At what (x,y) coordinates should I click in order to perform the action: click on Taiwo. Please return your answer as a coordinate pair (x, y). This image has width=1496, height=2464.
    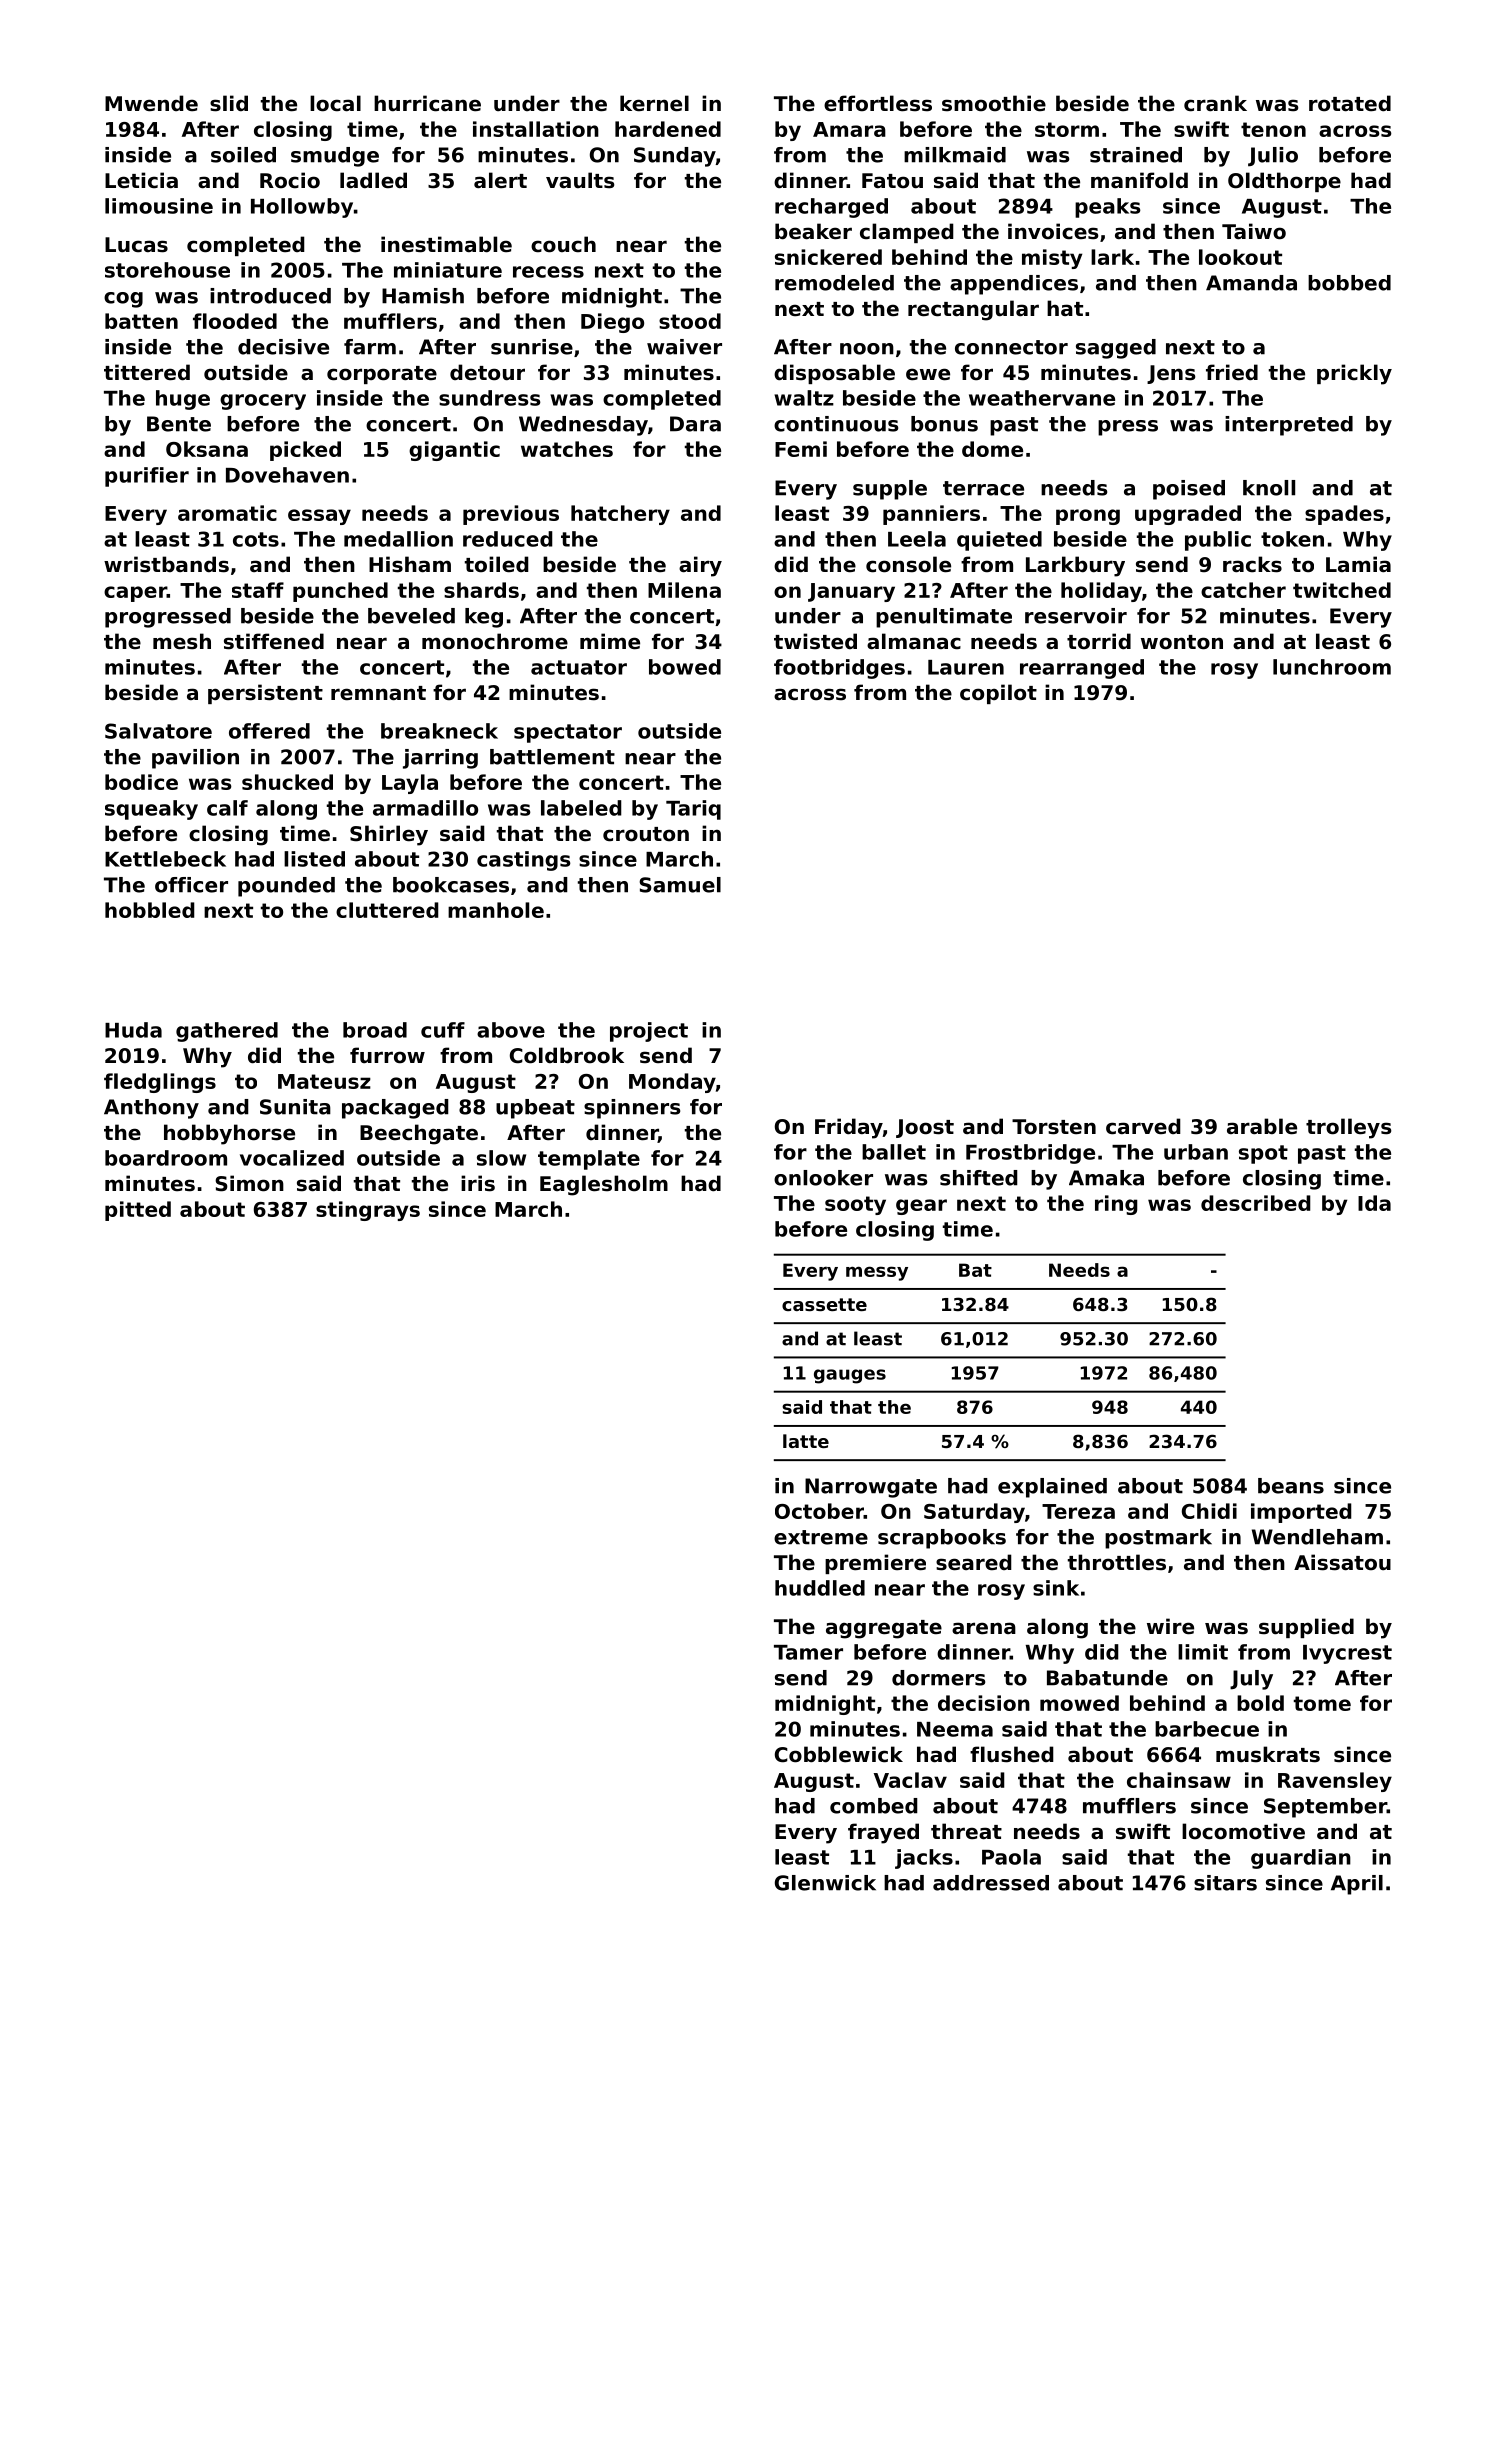
    Looking at the image, I should click on (1254, 231).
